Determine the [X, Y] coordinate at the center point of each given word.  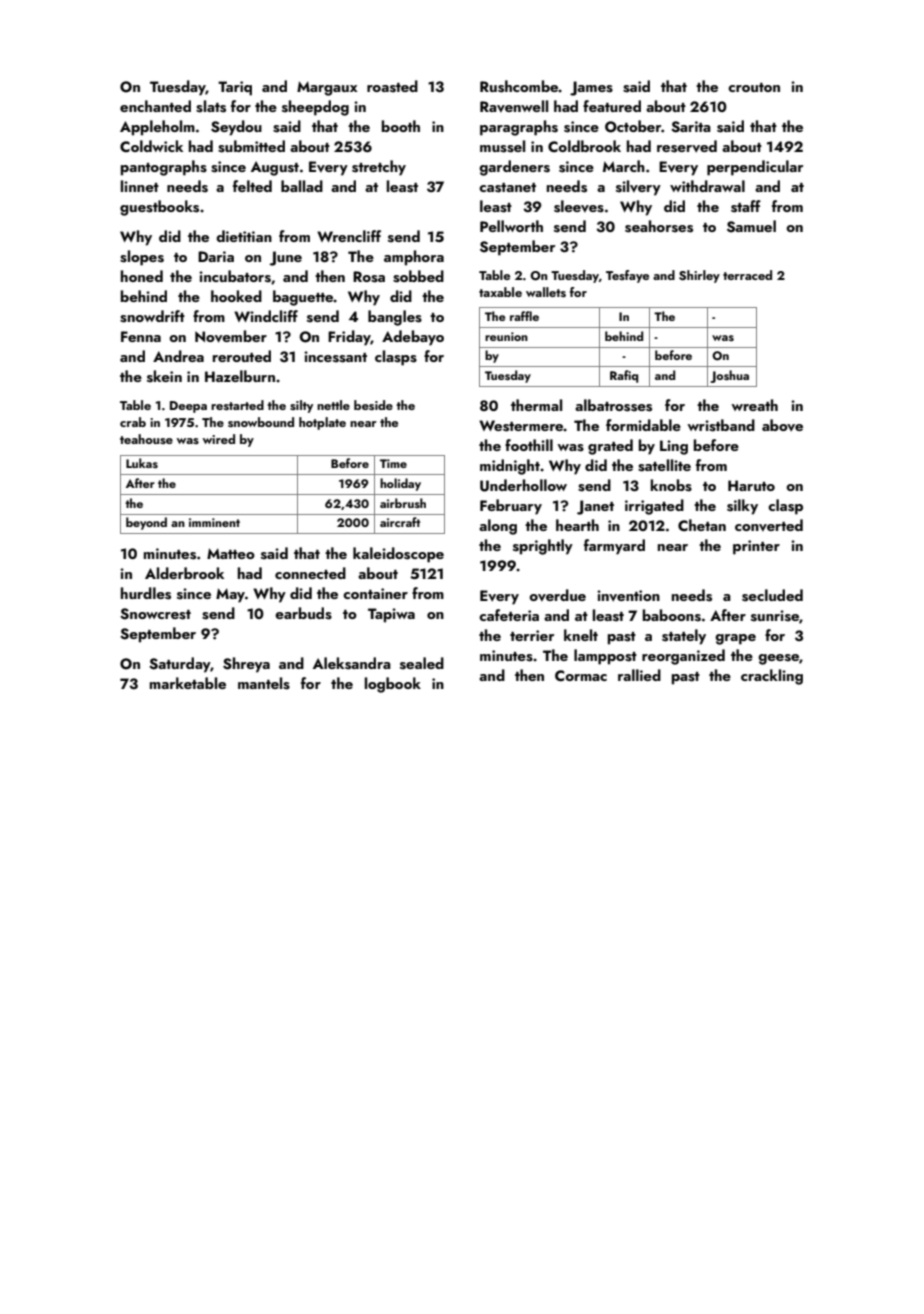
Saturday [180, 665]
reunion [506, 336]
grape [735, 639]
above [782, 425]
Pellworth [511, 226]
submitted [251, 146]
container [375, 593]
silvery [638, 188]
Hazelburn [240, 376]
